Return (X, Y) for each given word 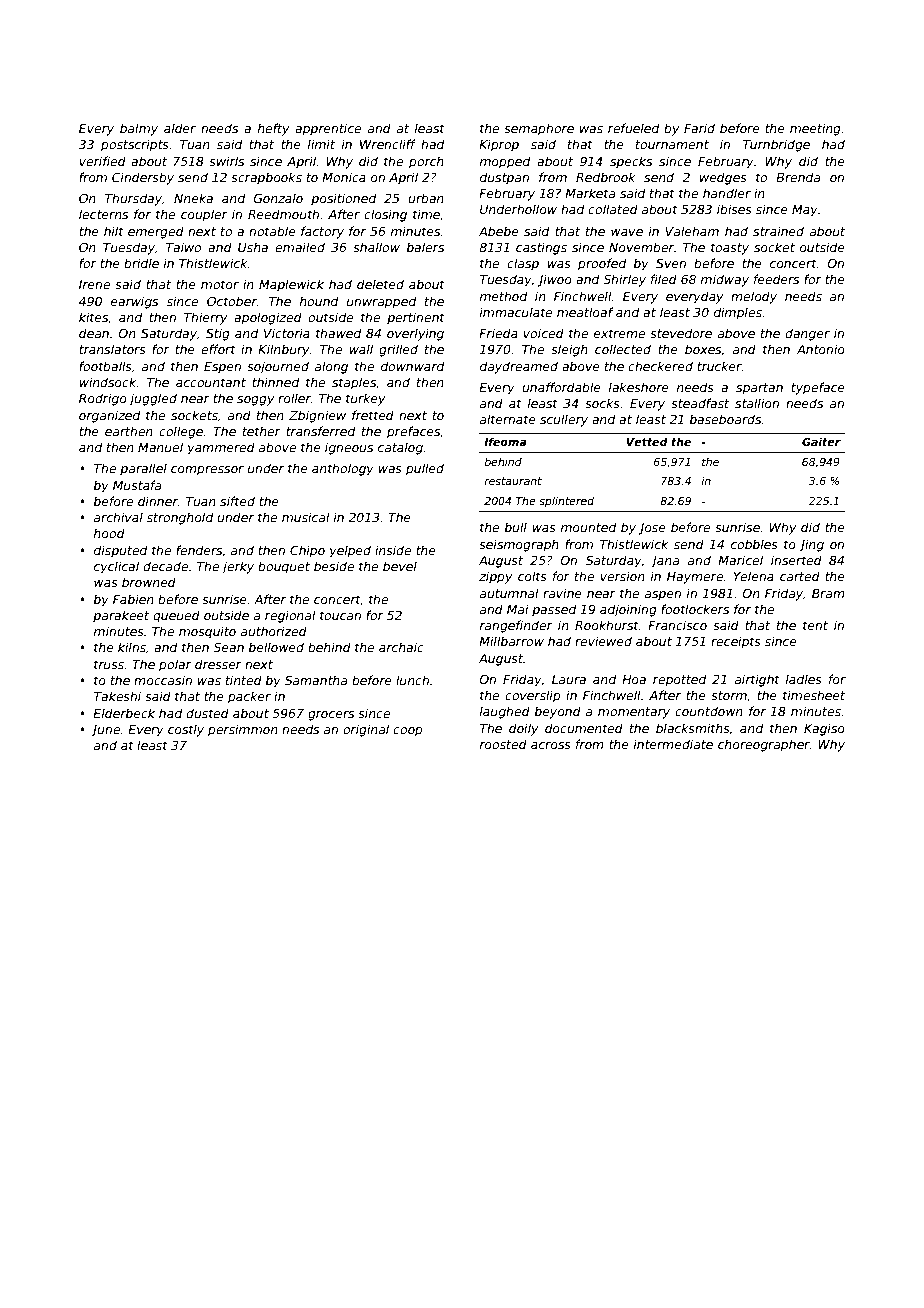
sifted (237, 501)
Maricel (740, 560)
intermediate (673, 744)
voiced (543, 333)
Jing (811, 545)
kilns (132, 647)
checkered (660, 366)
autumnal (509, 593)
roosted (503, 744)
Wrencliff (388, 144)
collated (613, 209)
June (105, 731)
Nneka (193, 198)
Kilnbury (284, 350)
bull (516, 527)
